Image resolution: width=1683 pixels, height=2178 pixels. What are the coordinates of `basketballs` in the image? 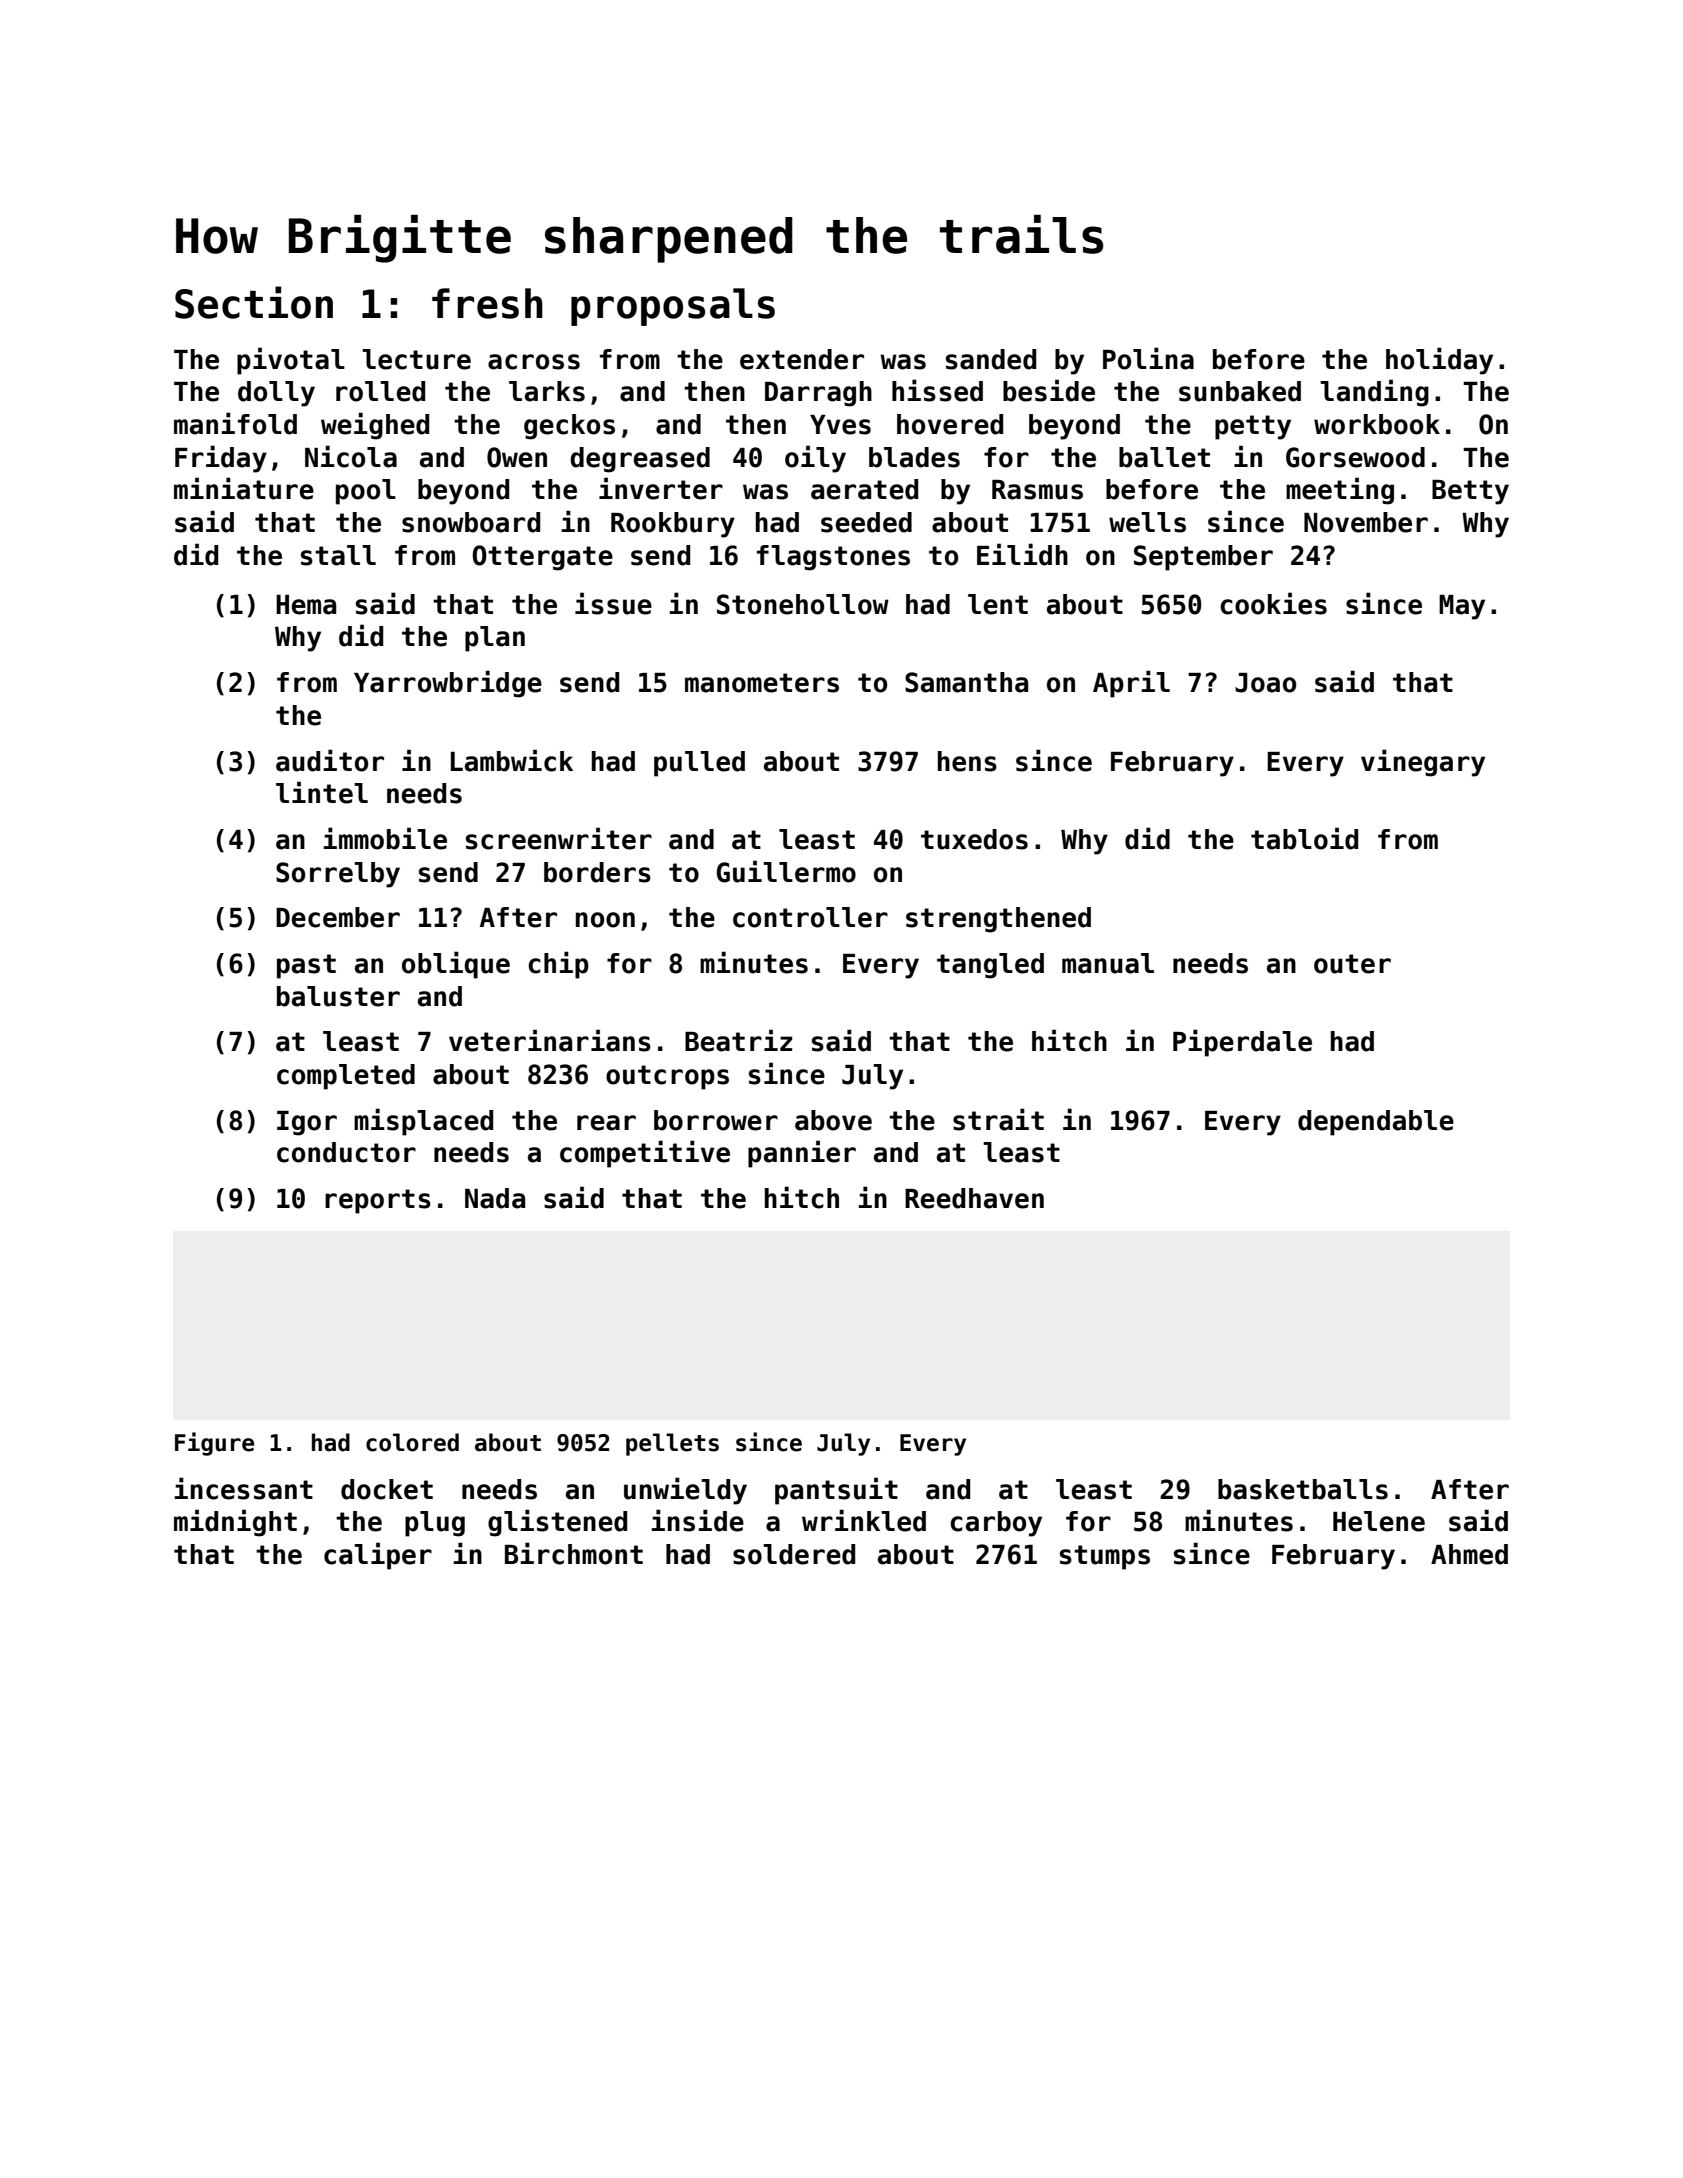 It's located at (1303, 1489).
